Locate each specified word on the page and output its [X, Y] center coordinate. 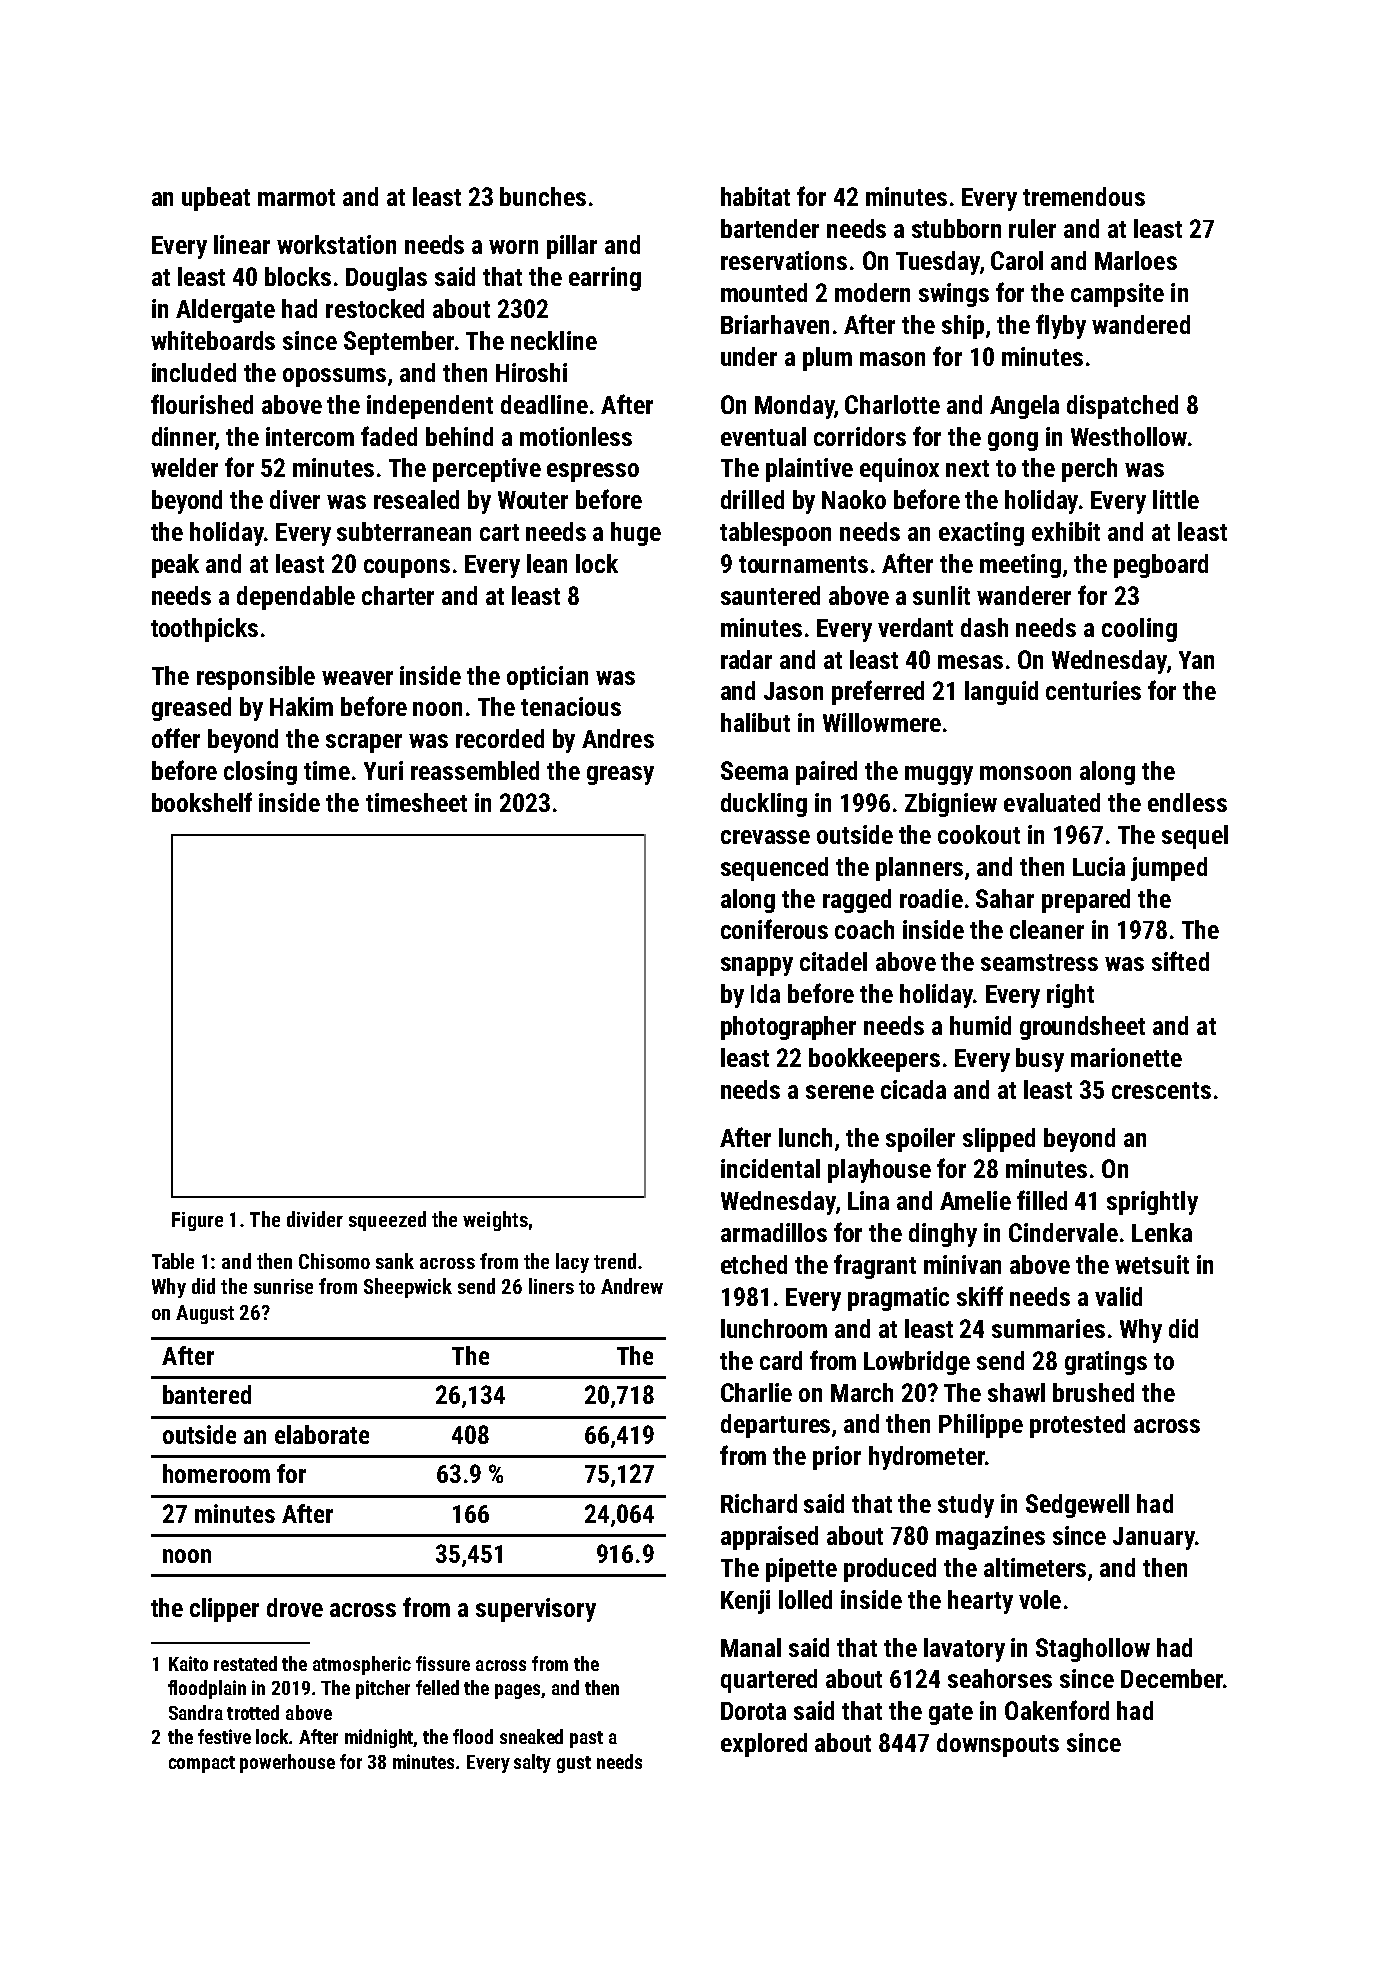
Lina [868, 1200]
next [967, 468]
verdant [915, 627]
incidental [770, 1168]
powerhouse [287, 1763]
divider [315, 1219]
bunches [543, 196]
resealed [416, 499]
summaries [1048, 1328]
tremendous [1084, 196]
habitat [755, 196]
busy [1040, 1060]
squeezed [387, 1221]
